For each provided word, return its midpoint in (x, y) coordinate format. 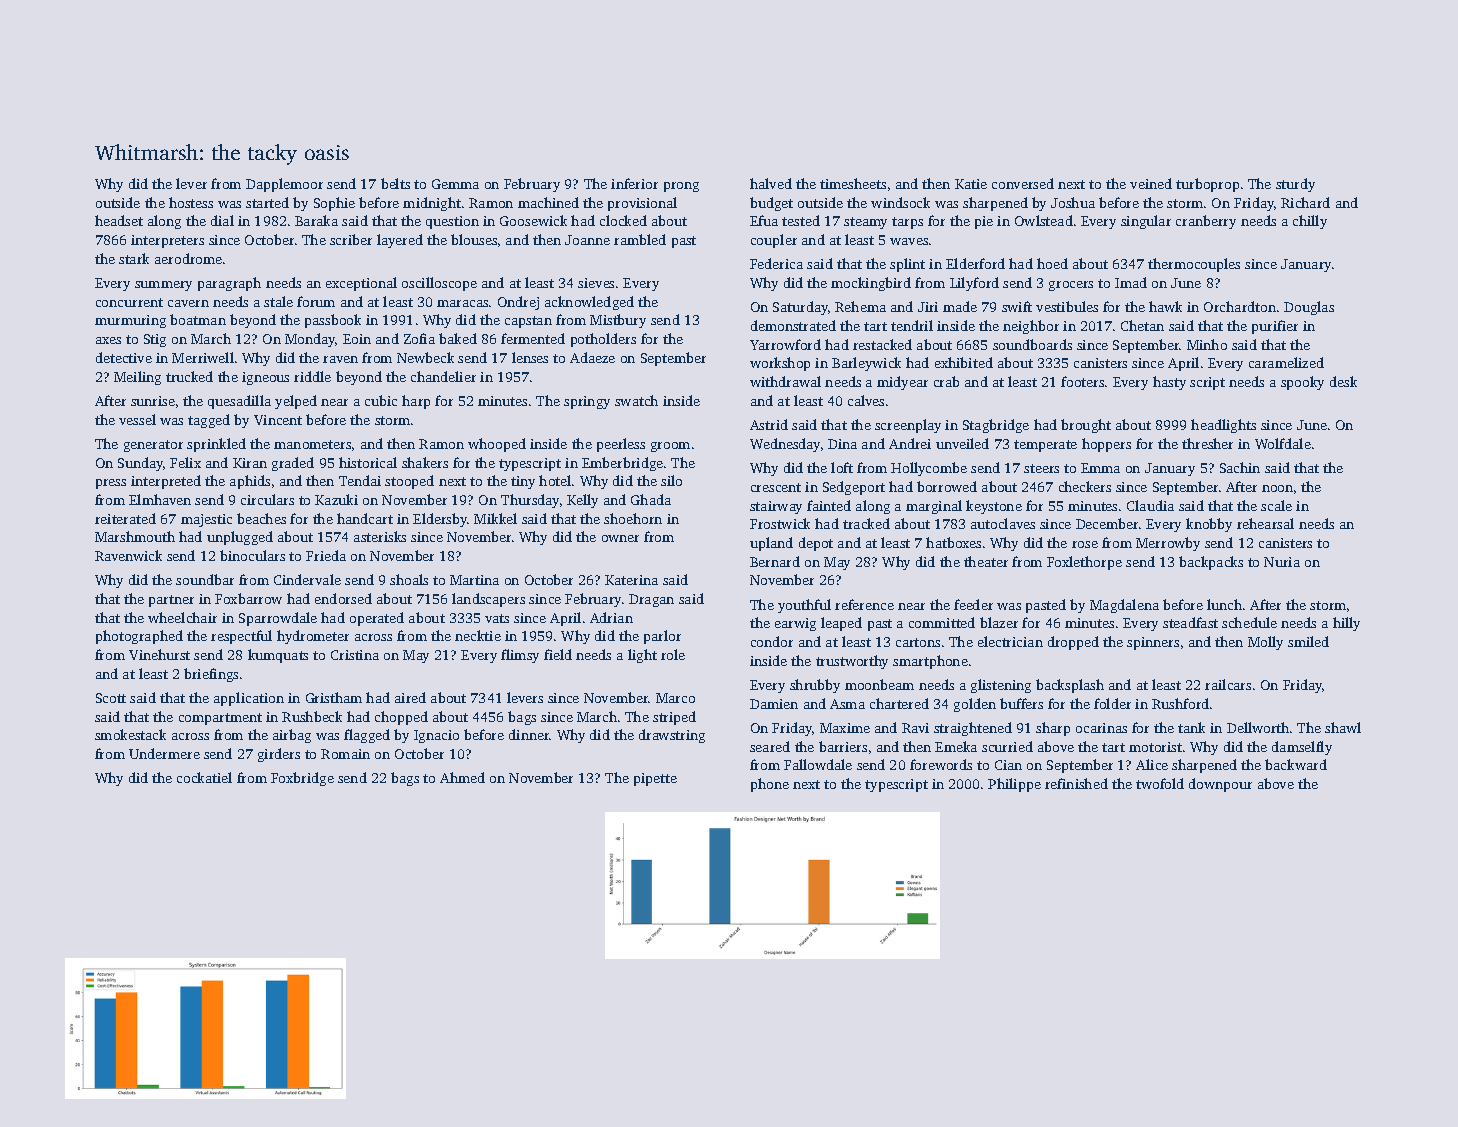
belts (395, 183)
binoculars (252, 555)
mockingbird (871, 284)
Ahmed (462, 777)
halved (771, 183)
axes (108, 340)
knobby (1209, 525)
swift (1017, 306)
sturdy (1295, 185)
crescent (776, 487)
